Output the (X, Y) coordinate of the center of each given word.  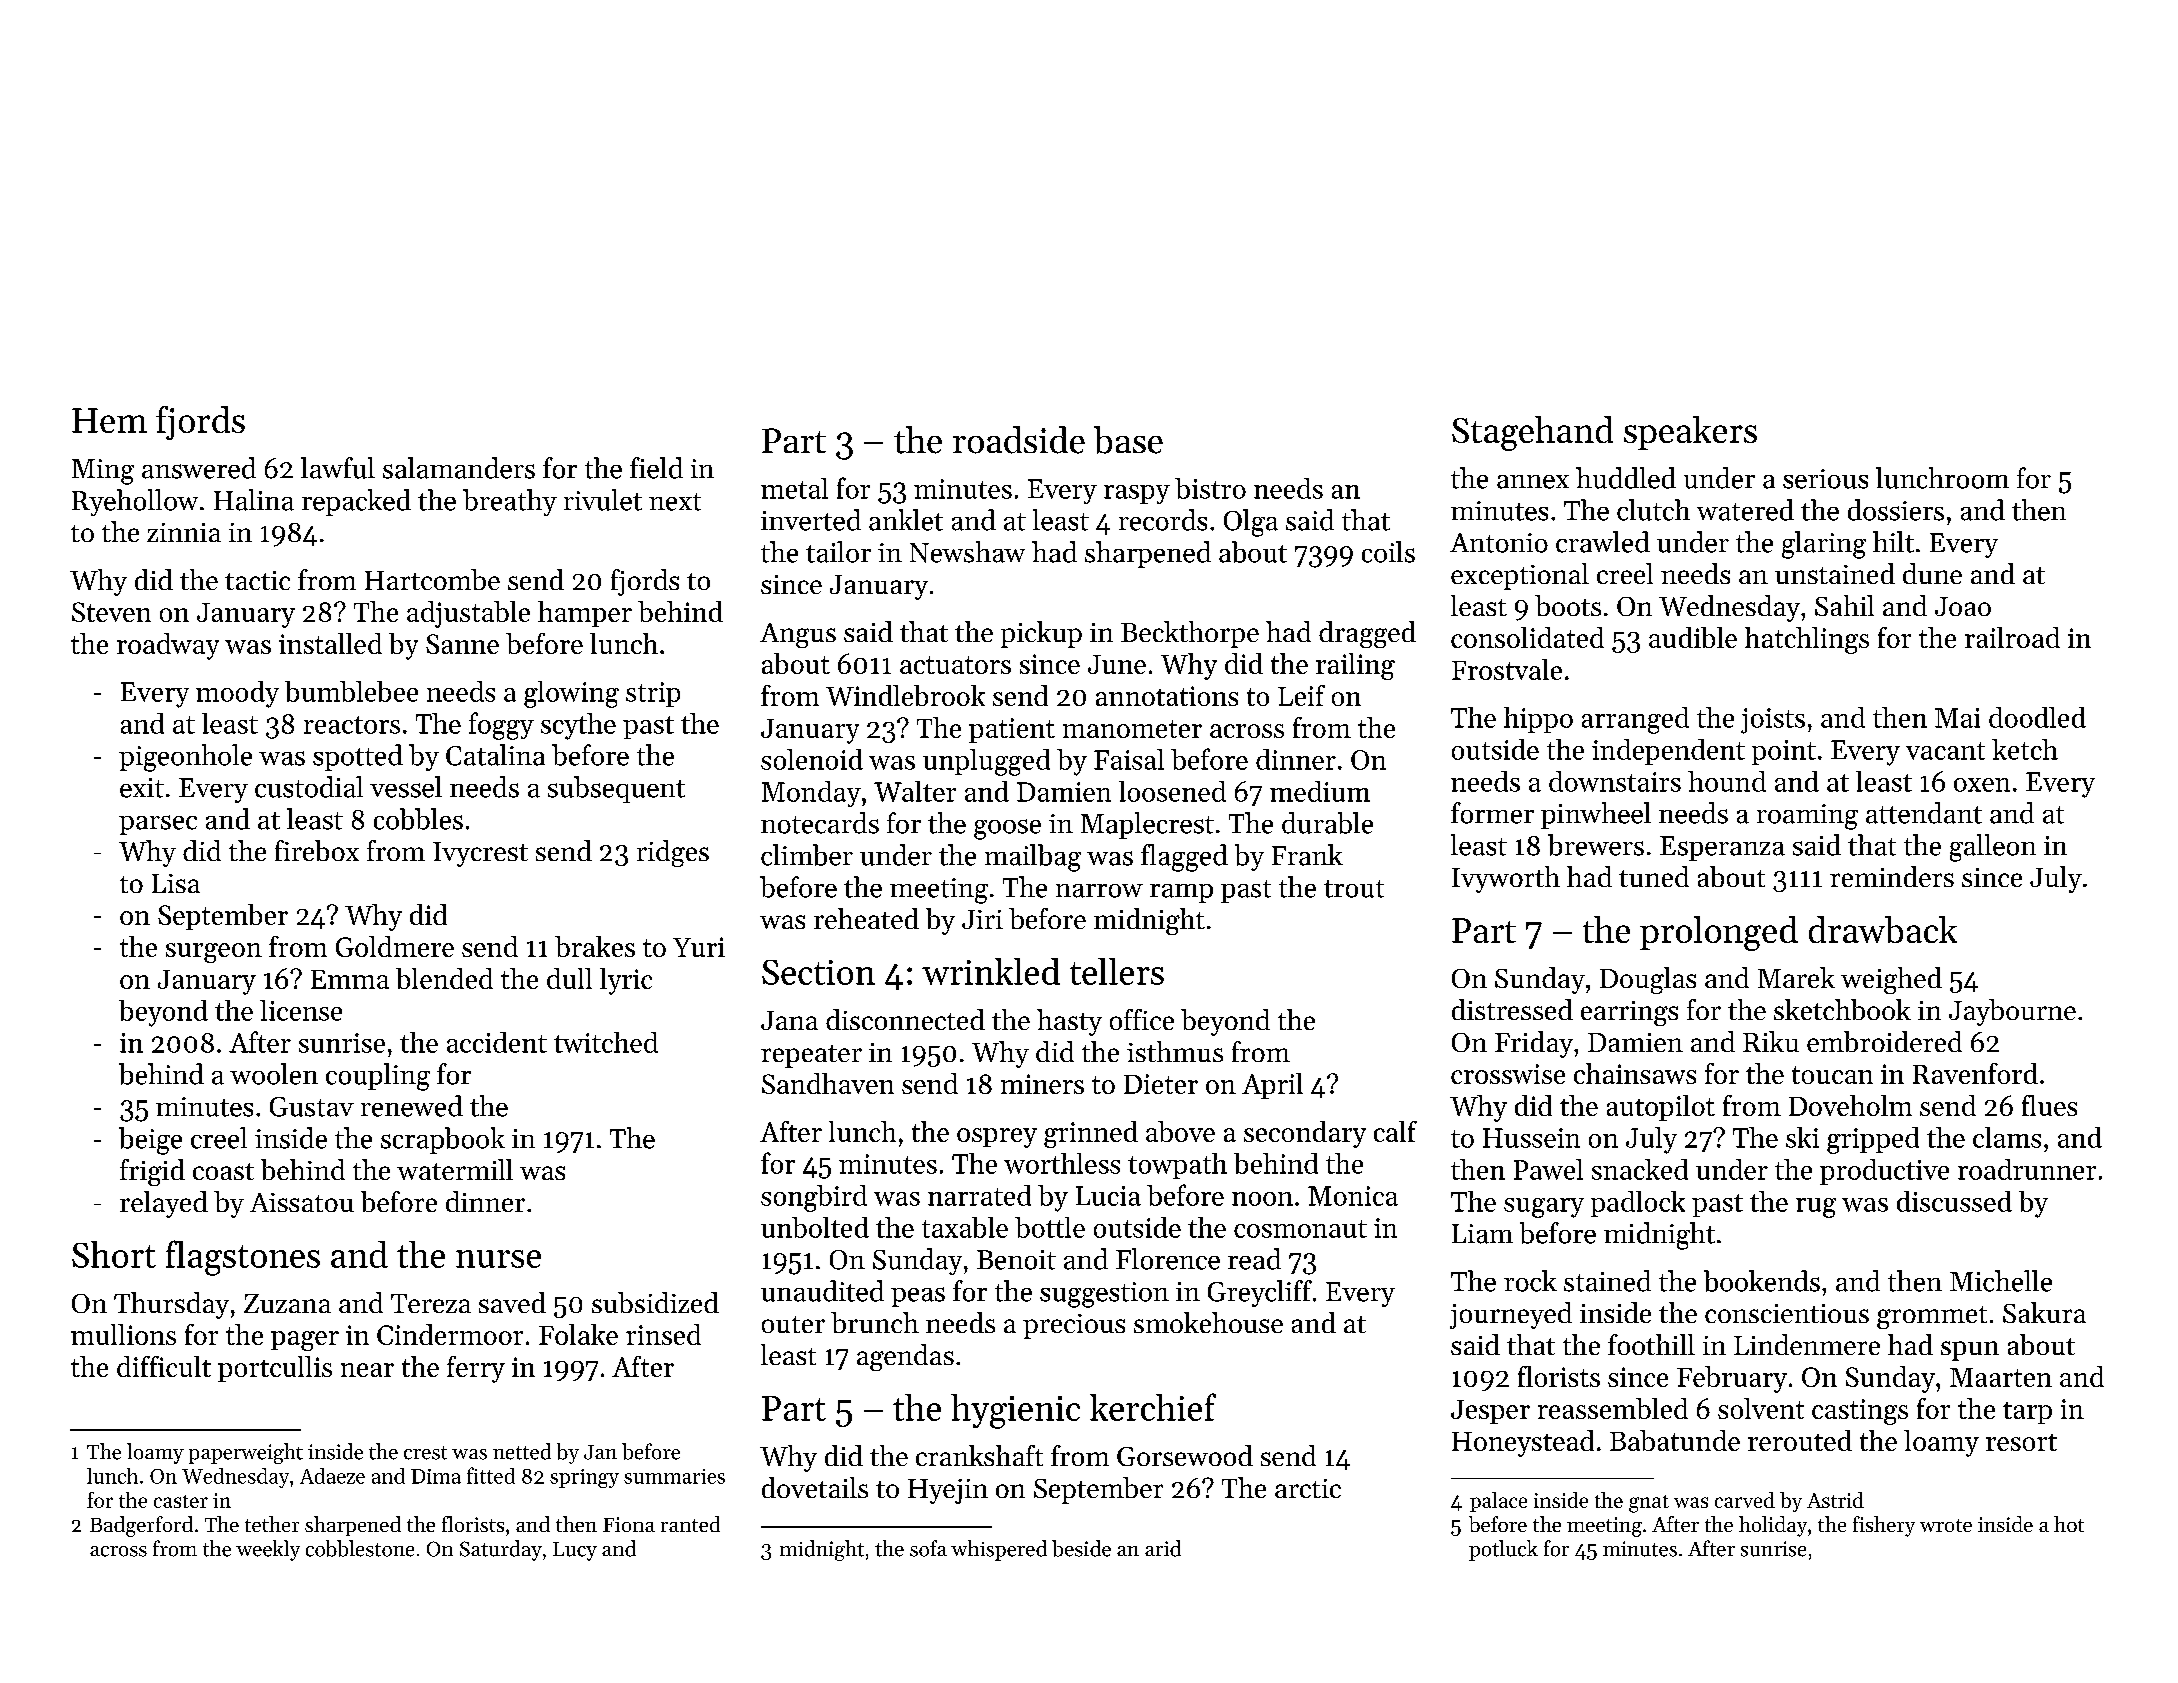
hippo (1538, 720)
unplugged (986, 762)
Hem (109, 420)
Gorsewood (1185, 1455)
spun (1970, 1351)
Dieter (1161, 1084)
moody (237, 694)
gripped (1873, 1140)
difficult (164, 1366)
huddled (1626, 478)
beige (150, 1141)
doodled (2037, 717)
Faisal (1129, 759)
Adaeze (332, 1476)
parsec (158, 825)
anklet (906, 520)
